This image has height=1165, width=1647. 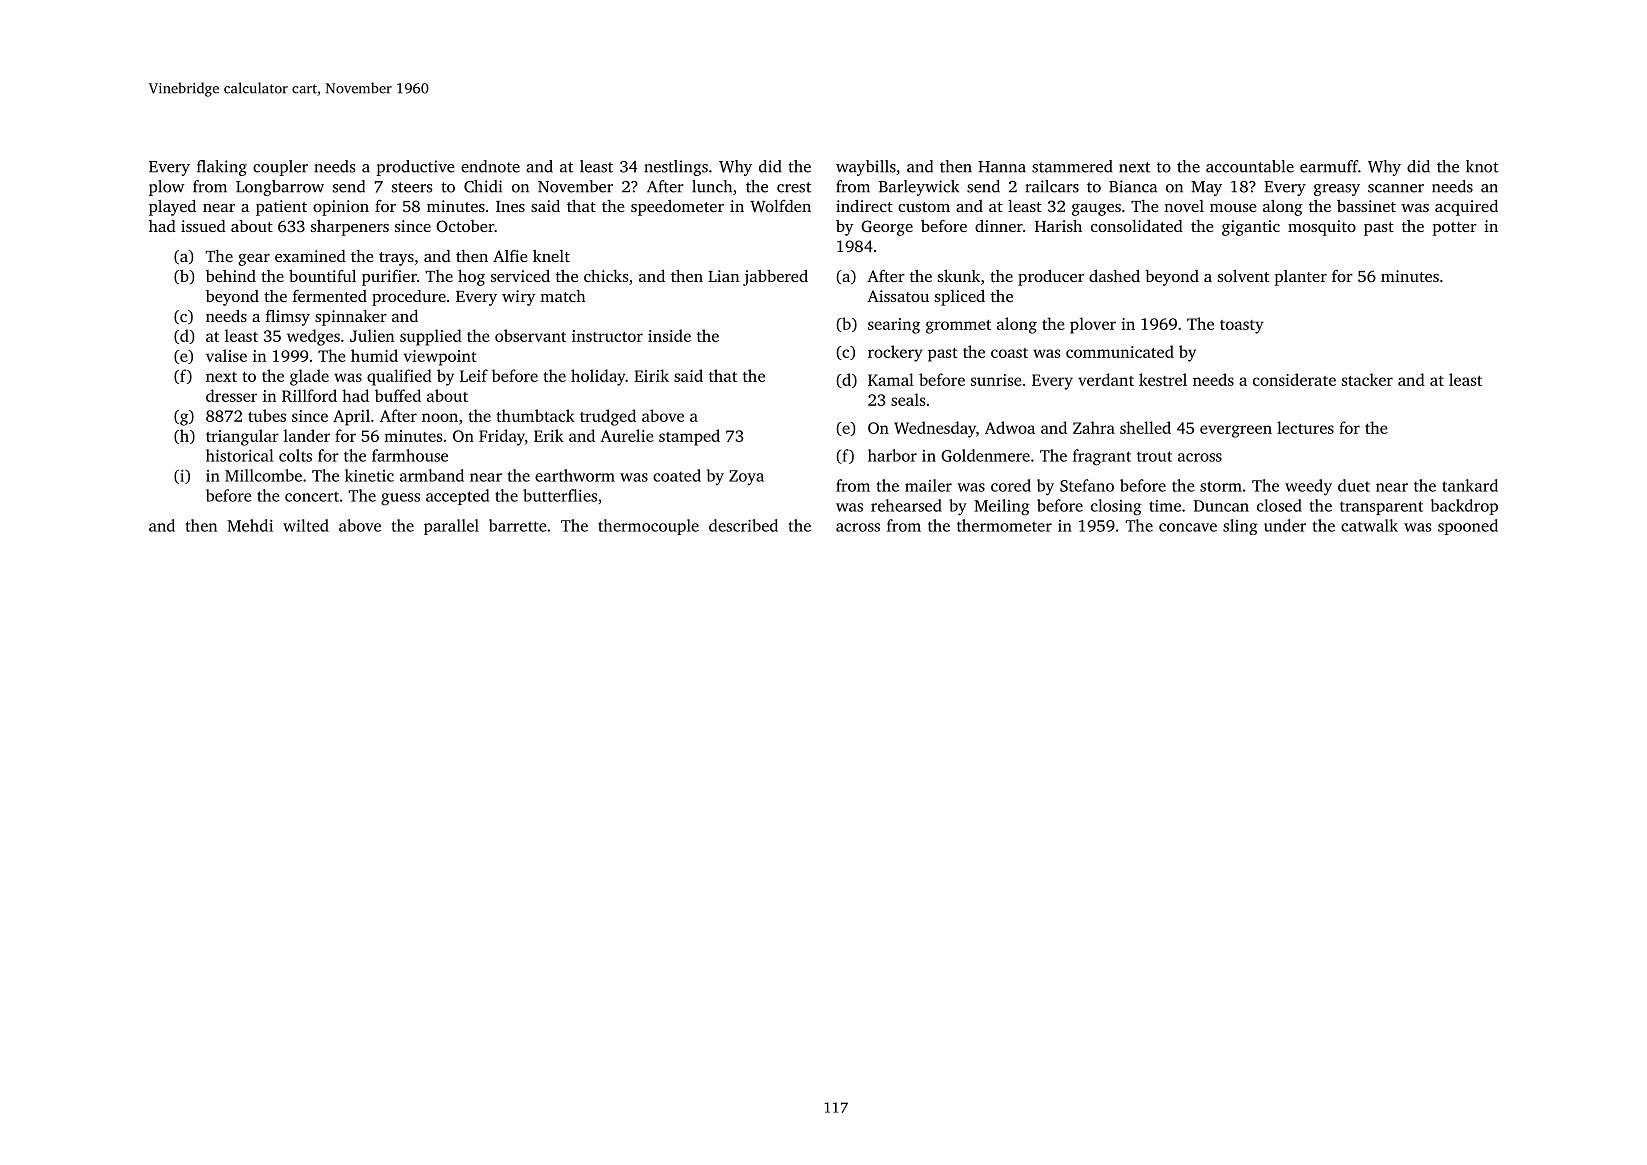 What do you see at coordinates (1242, 327) in the image?
I see `toasty` at bounding box center [1242, 327].
